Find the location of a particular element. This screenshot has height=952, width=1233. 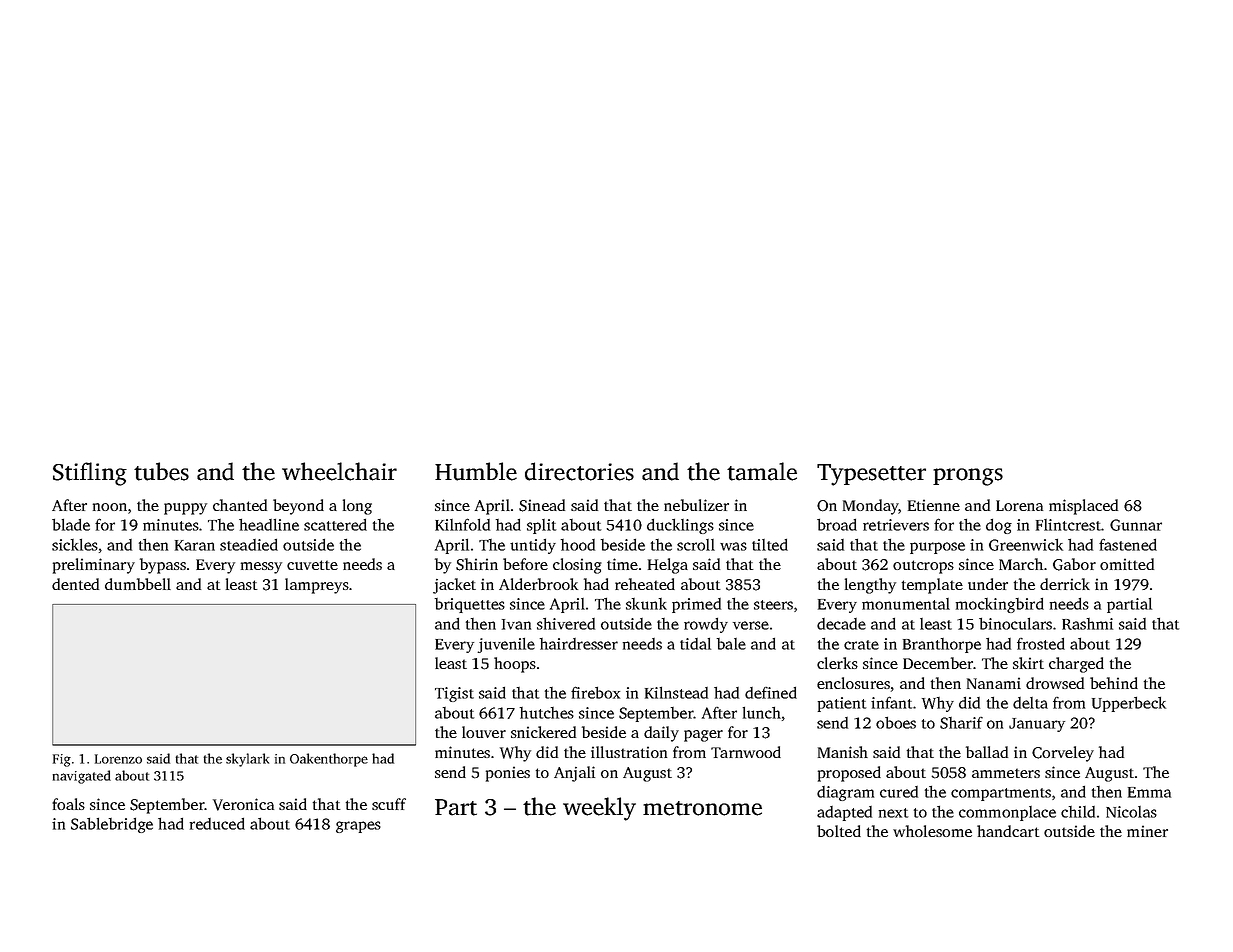

behind is located at coordinates (1114, 683).
